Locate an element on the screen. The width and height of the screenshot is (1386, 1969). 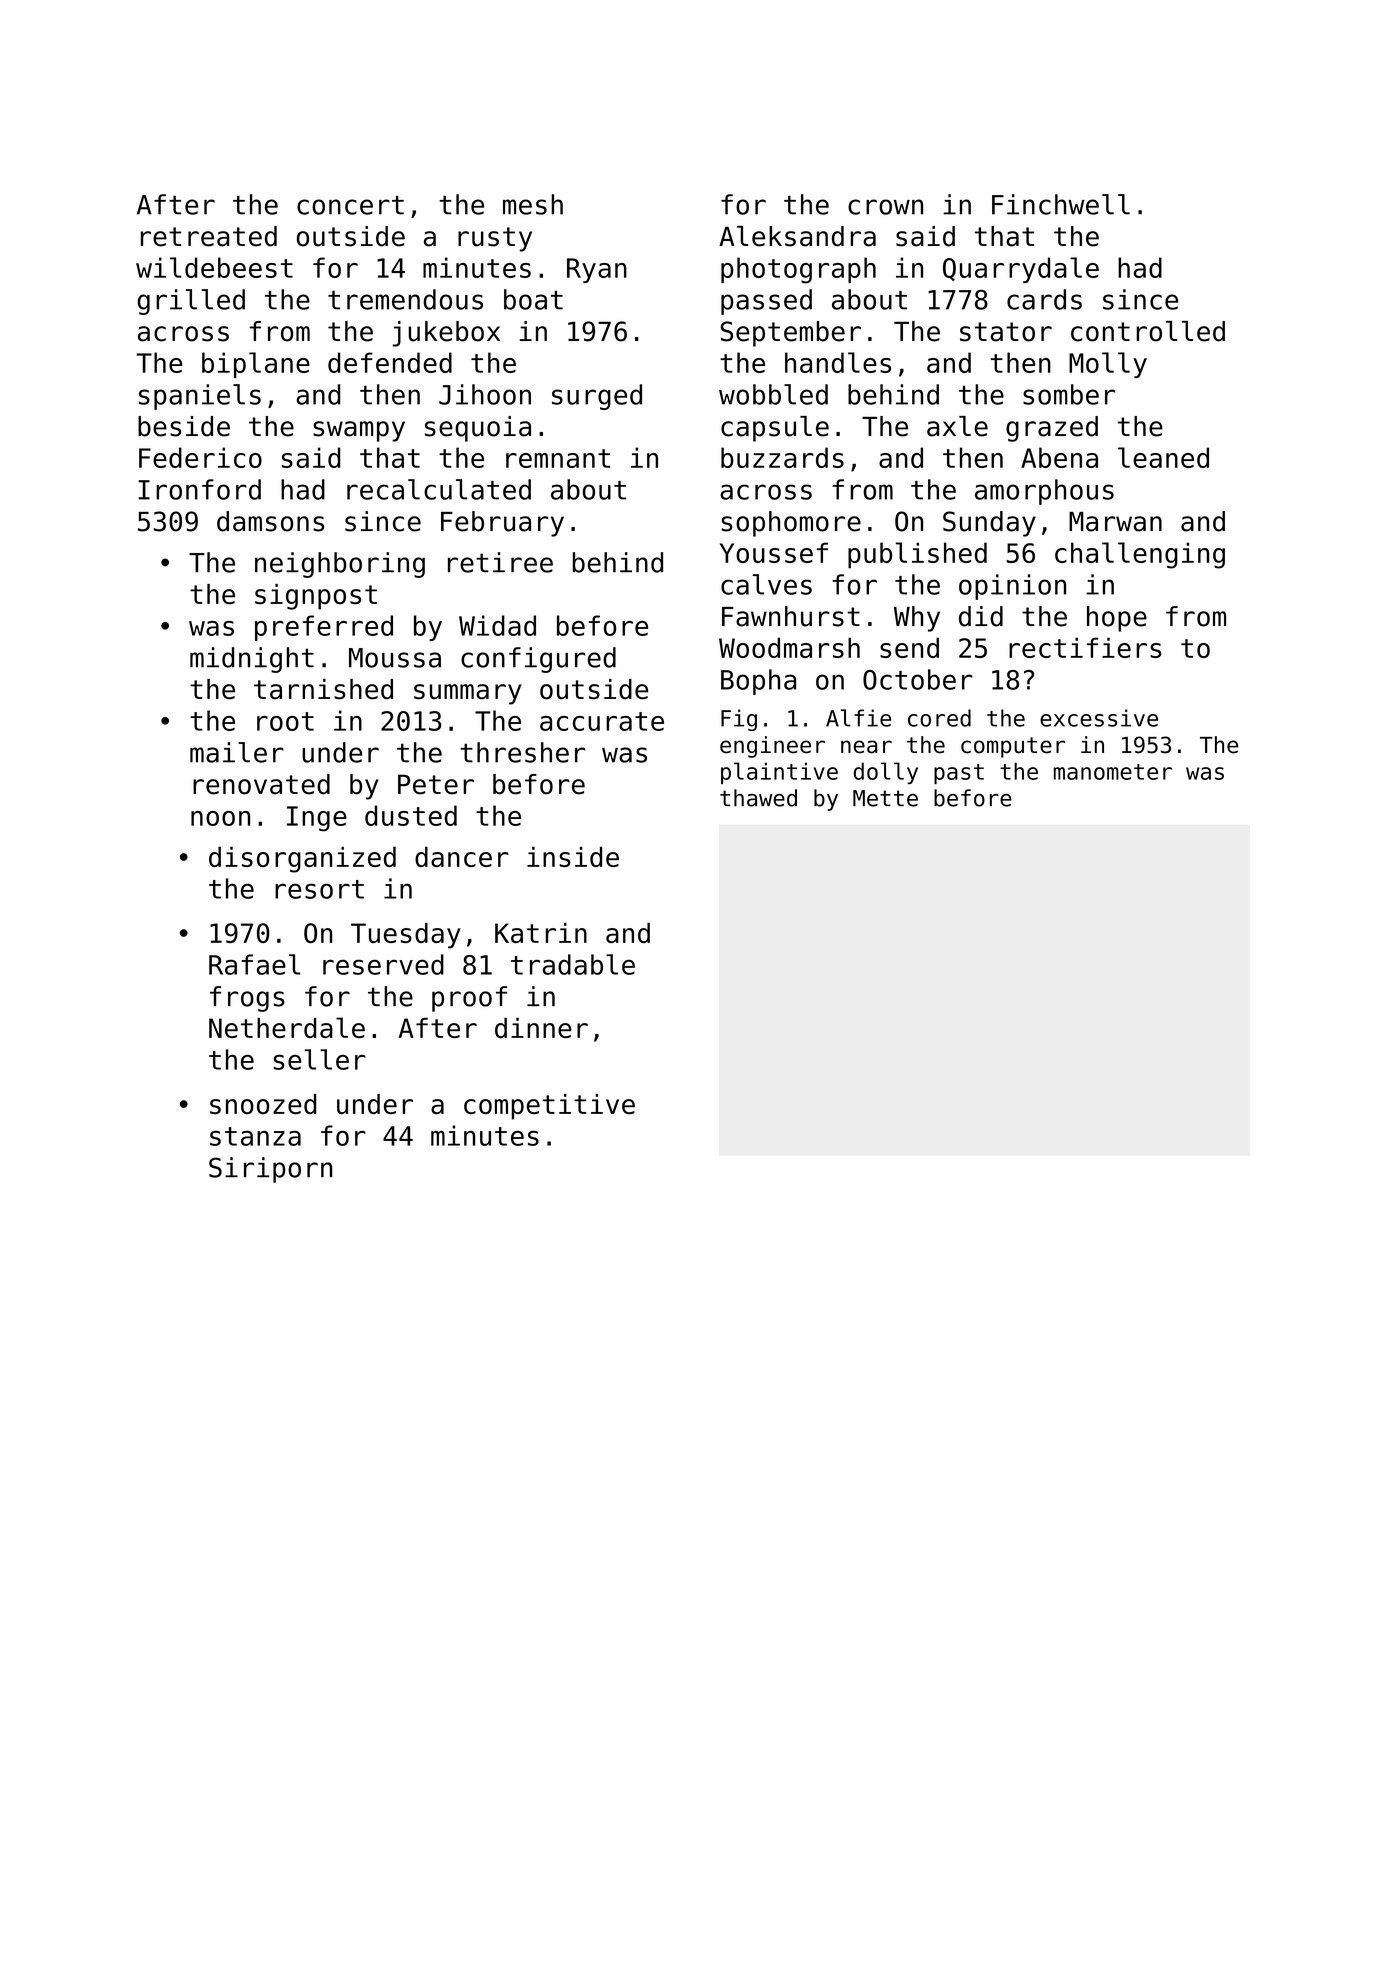
stator is located at coordinates (1006, 332).
